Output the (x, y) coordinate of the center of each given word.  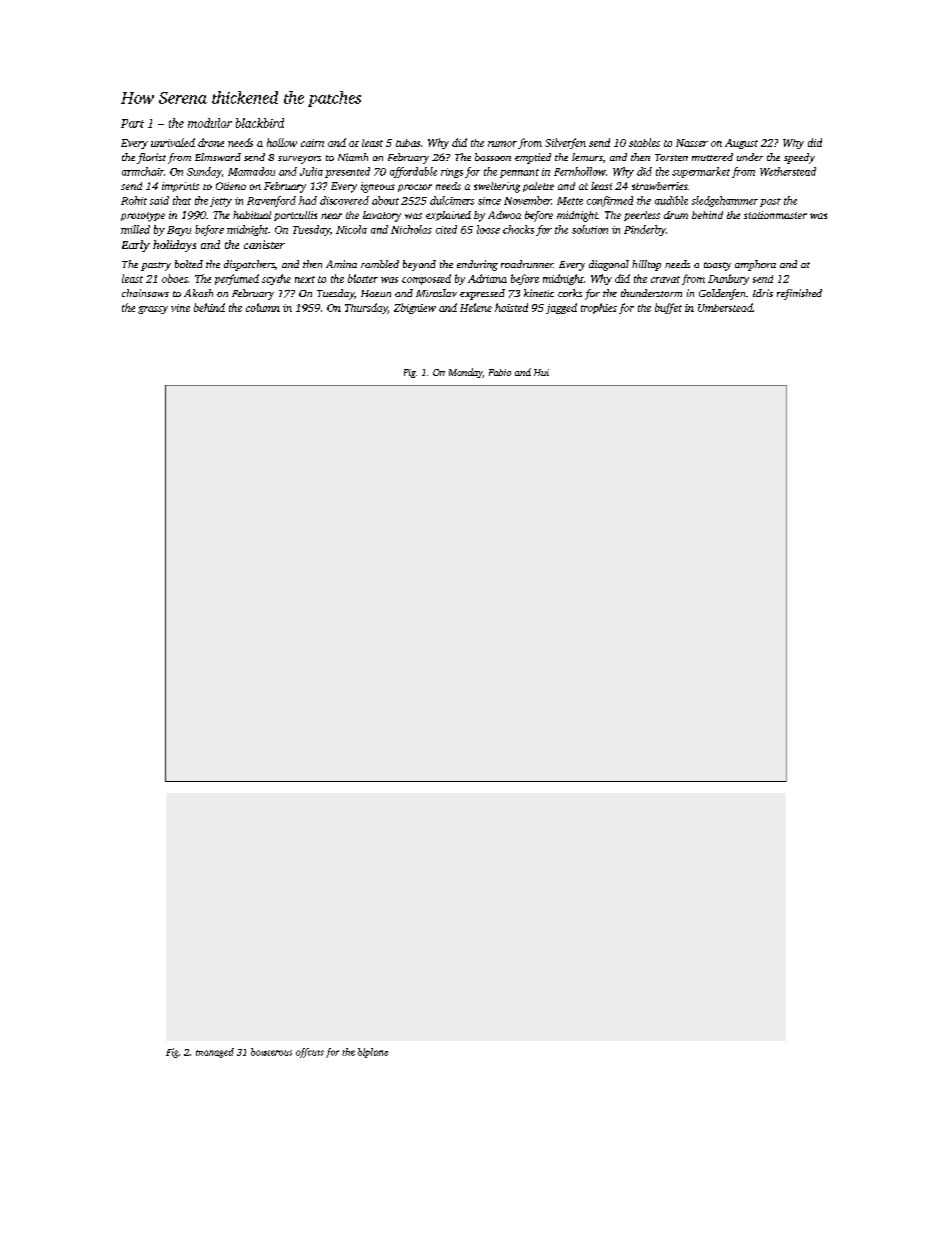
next (305, 279)
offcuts (310, 1053)
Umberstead (725, 307)
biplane (373, 1053)
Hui (541, 372)
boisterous (271, 1052)
